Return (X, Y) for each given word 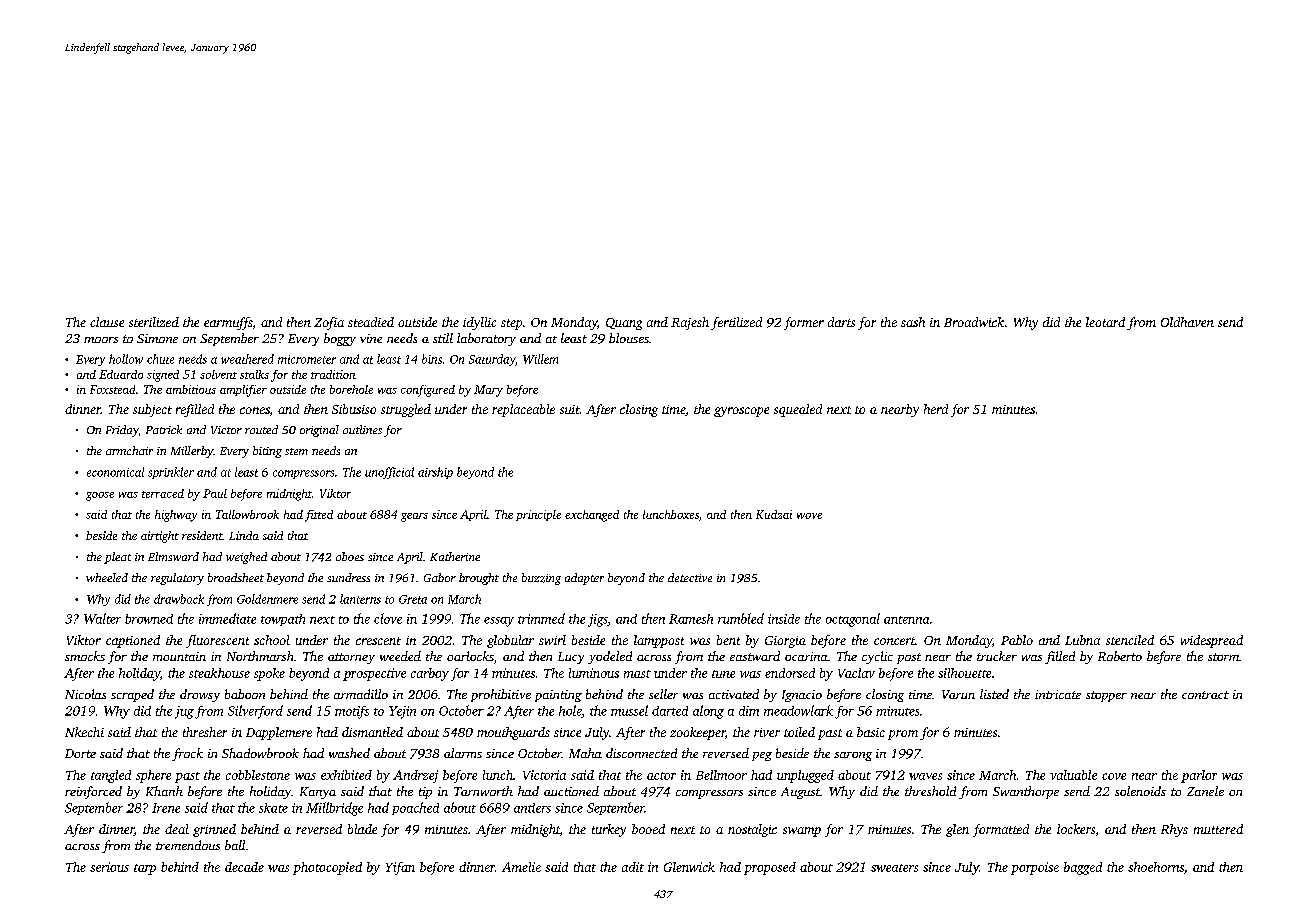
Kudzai (774, 514)
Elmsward (173, 556)
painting (558, 696)
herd (936, 409)
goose (100, 496)
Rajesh (690, 323)
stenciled (1130, 640)
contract (1205, 695)
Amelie (521, 867)
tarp (145, 869)
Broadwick (974, 322)
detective (690, 577)
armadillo (361, 694)
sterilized (154, 322)
